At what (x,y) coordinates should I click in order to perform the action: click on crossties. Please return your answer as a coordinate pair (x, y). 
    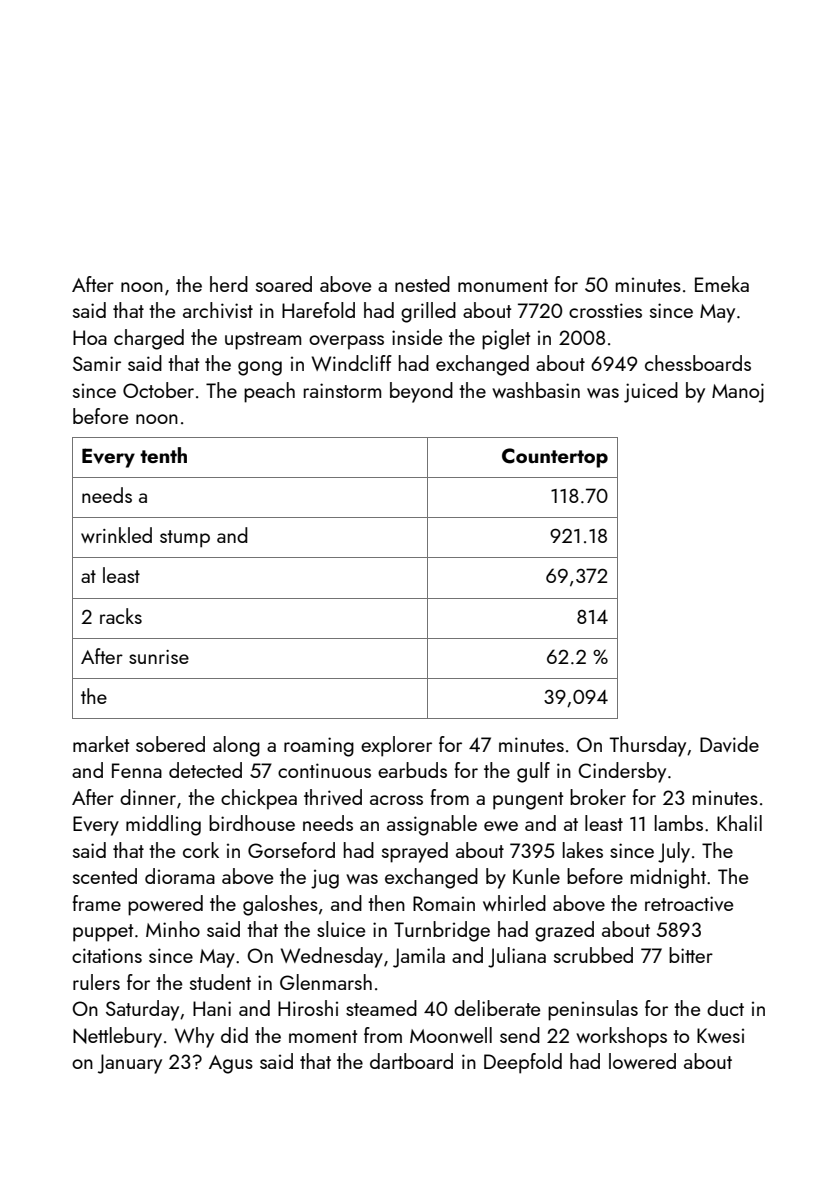
    Looking at the image, I should click on (605, 310).
